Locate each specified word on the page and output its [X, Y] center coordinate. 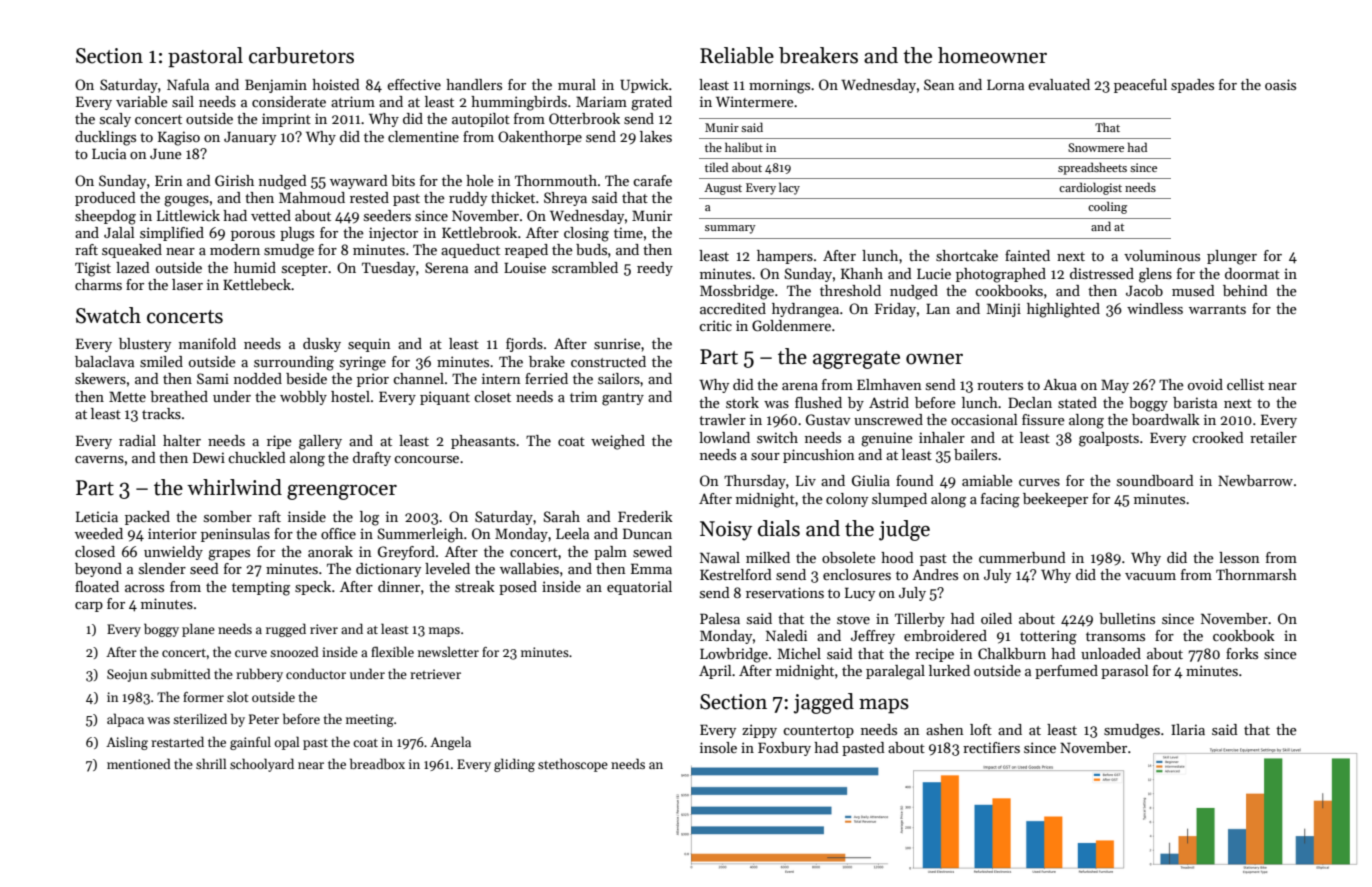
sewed [652, 551]
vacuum [1150, 576]
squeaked [132, 251]
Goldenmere [791, 325]
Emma [651, 568]
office [338, 533]
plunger [1232, 257]
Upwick [644, 86]
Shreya [565, 199]
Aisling [127, 743]
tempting [261, 588]
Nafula [188, 84]
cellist [1245, 384]
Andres [935, 574]
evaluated [1059, 84]
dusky [322, 345]
